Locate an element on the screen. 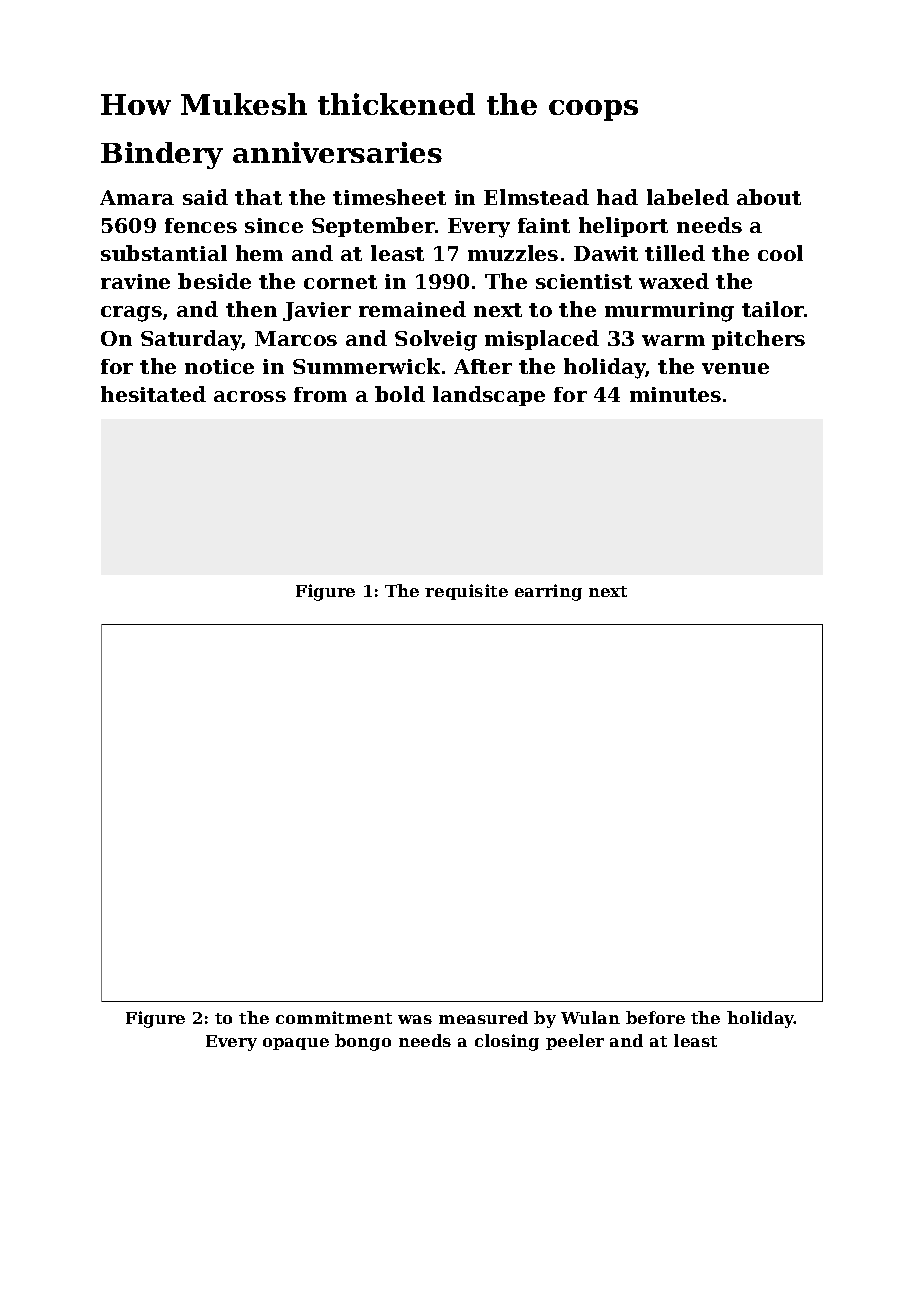 The width and height of the screenshot is (924, 1314). opaque is located at coordinates (296, 1044).
